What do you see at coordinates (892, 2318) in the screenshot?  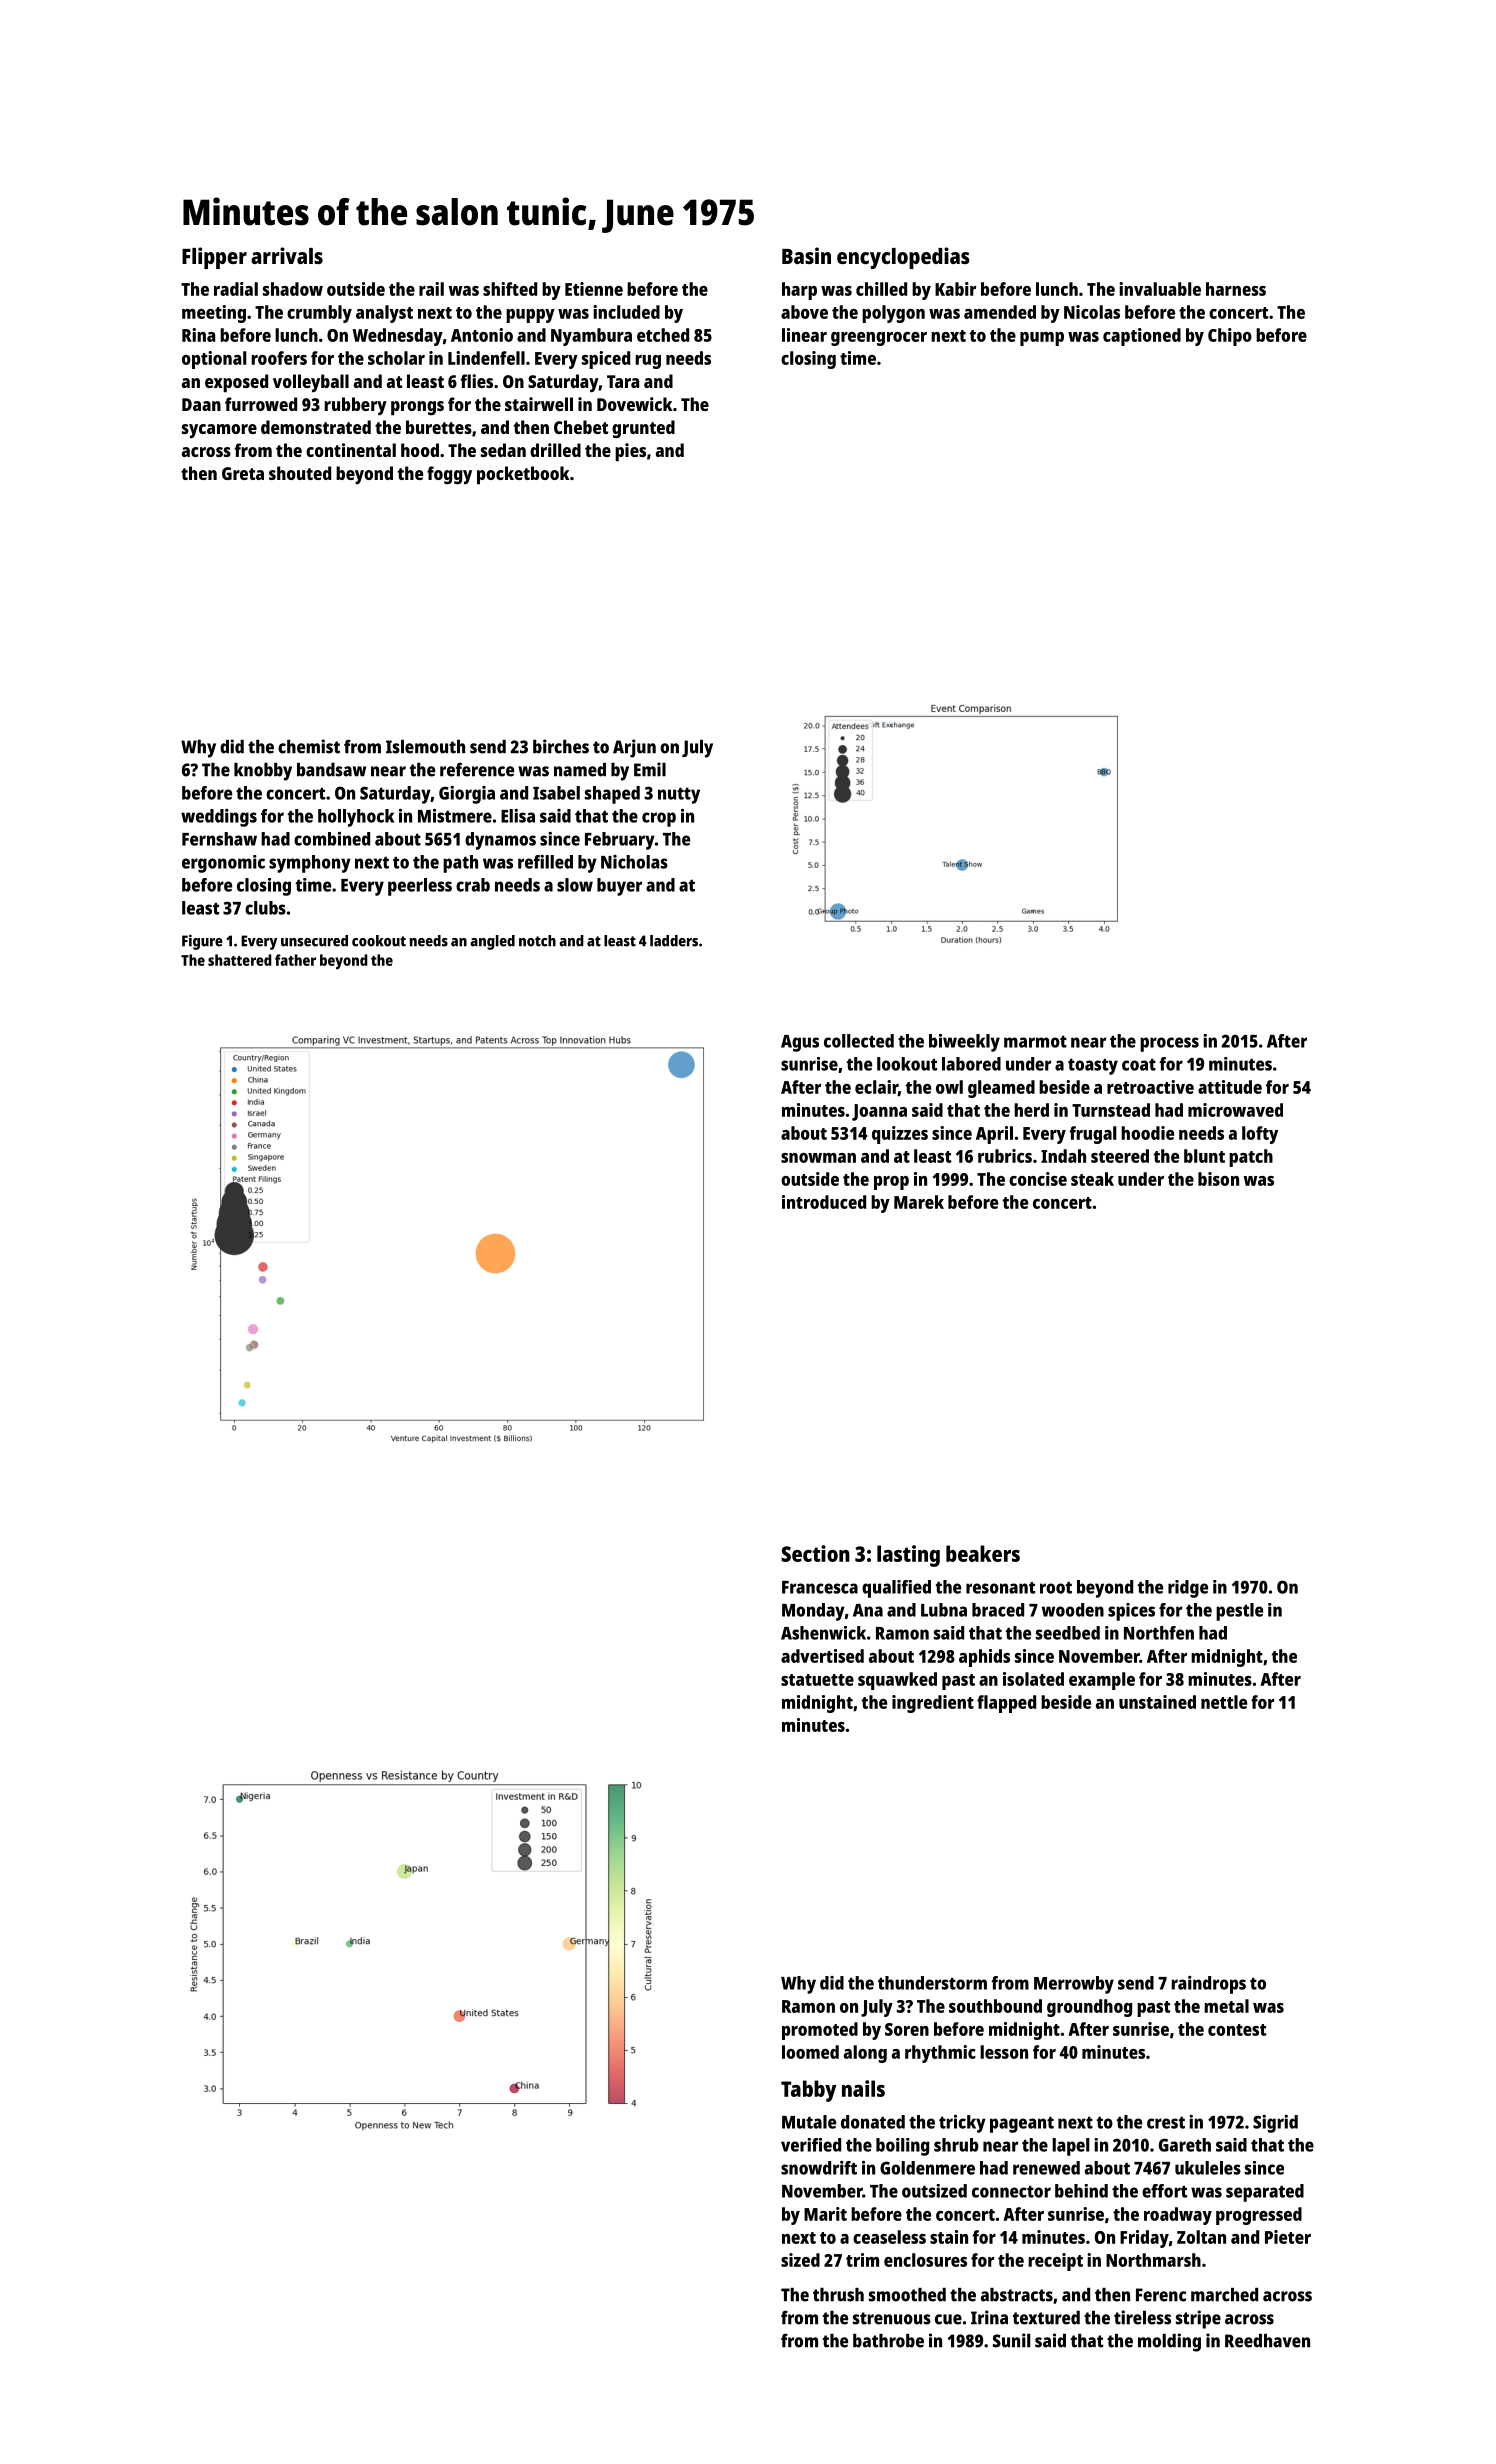 I see `strenuous` at bounding box center [892, 2318].
